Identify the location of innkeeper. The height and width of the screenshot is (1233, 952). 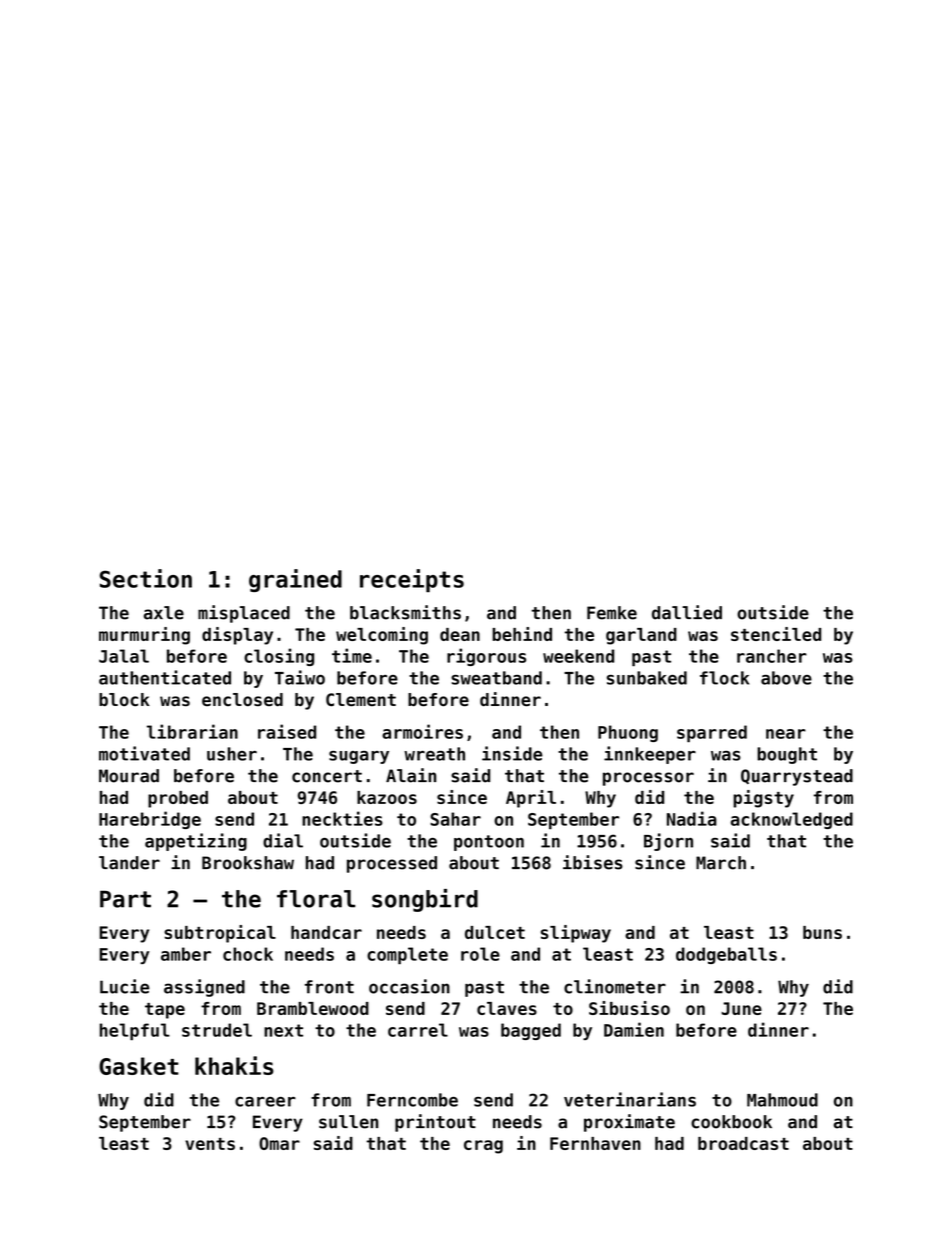
(650, 755).
